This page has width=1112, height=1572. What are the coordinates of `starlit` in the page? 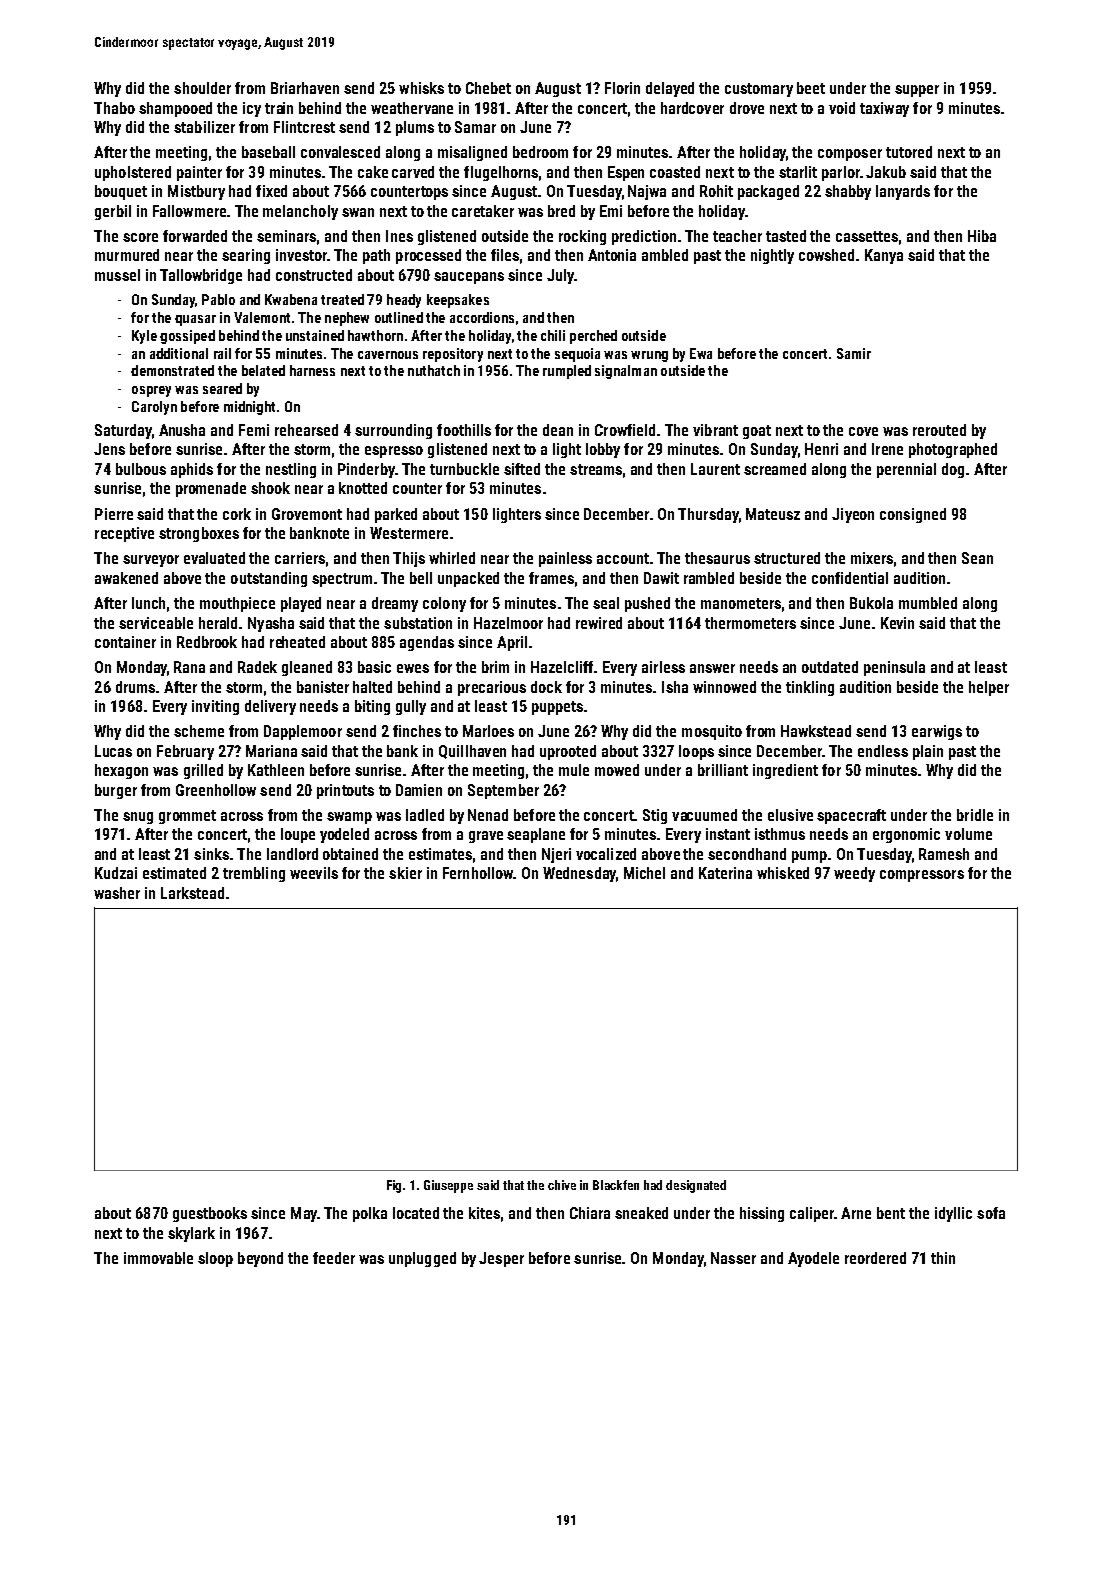 It's located at (798, 172).
